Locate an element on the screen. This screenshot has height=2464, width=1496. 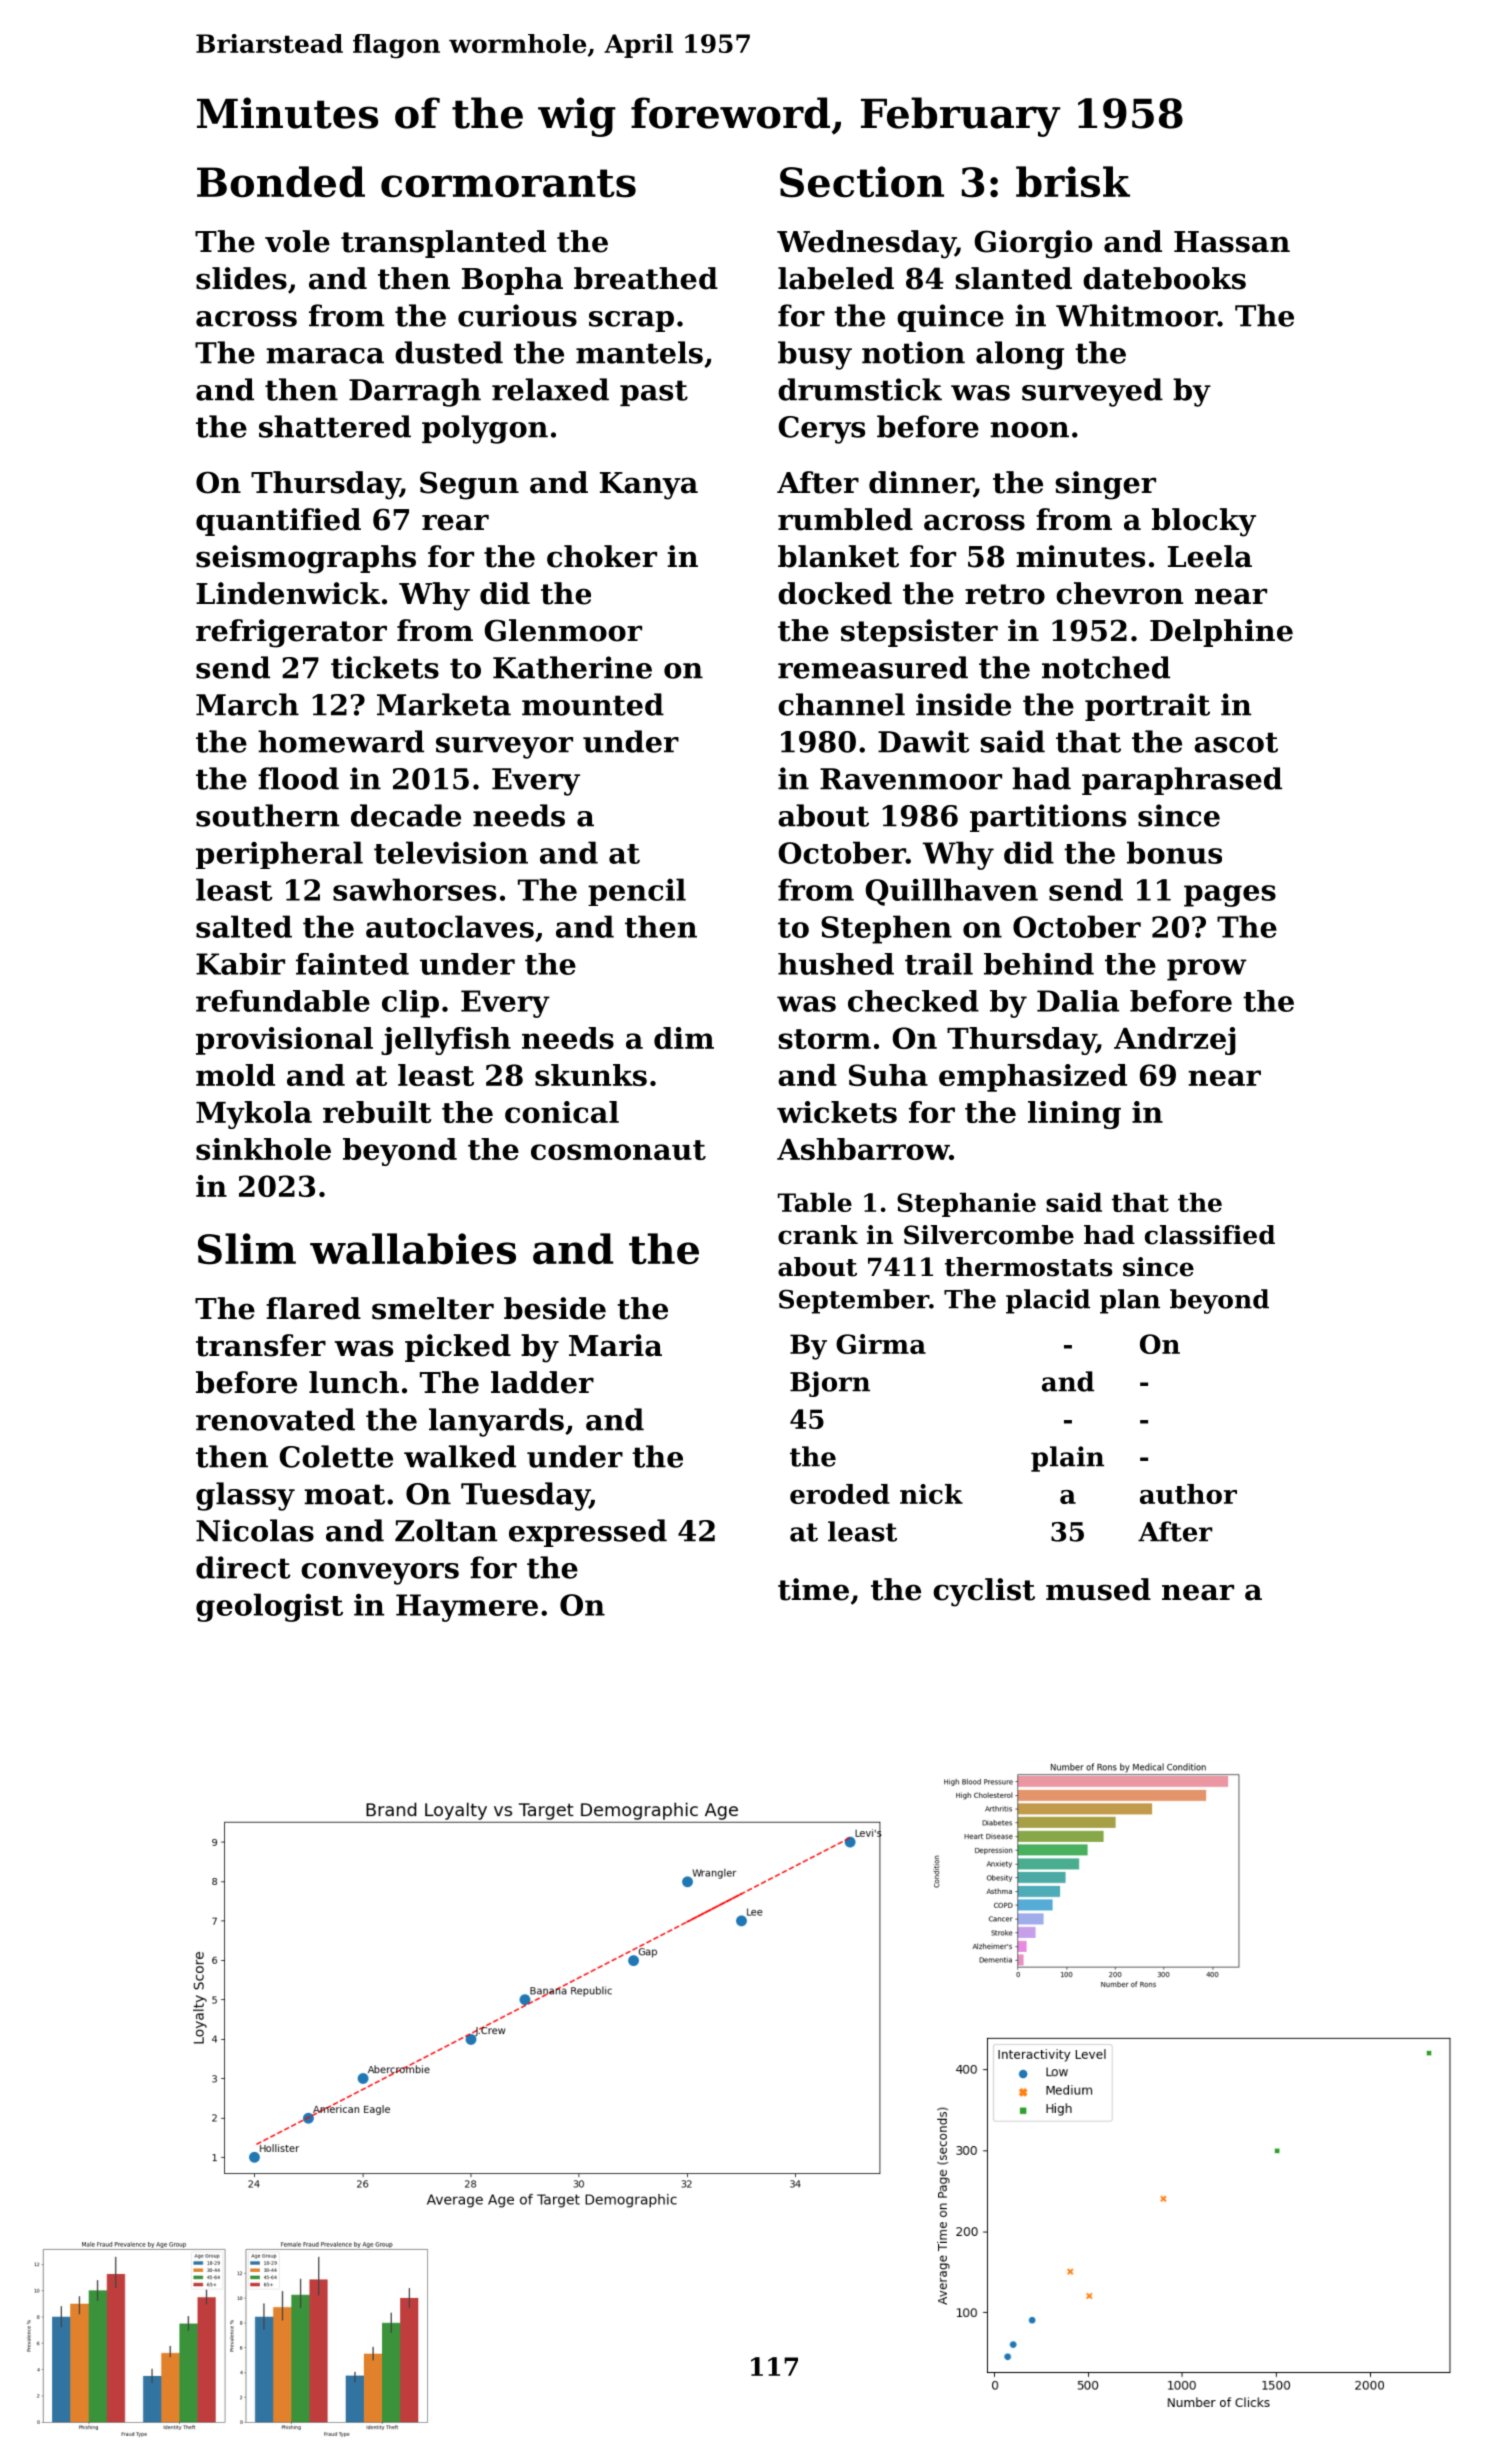
refrigerator is located at coordinates (291, 633).
